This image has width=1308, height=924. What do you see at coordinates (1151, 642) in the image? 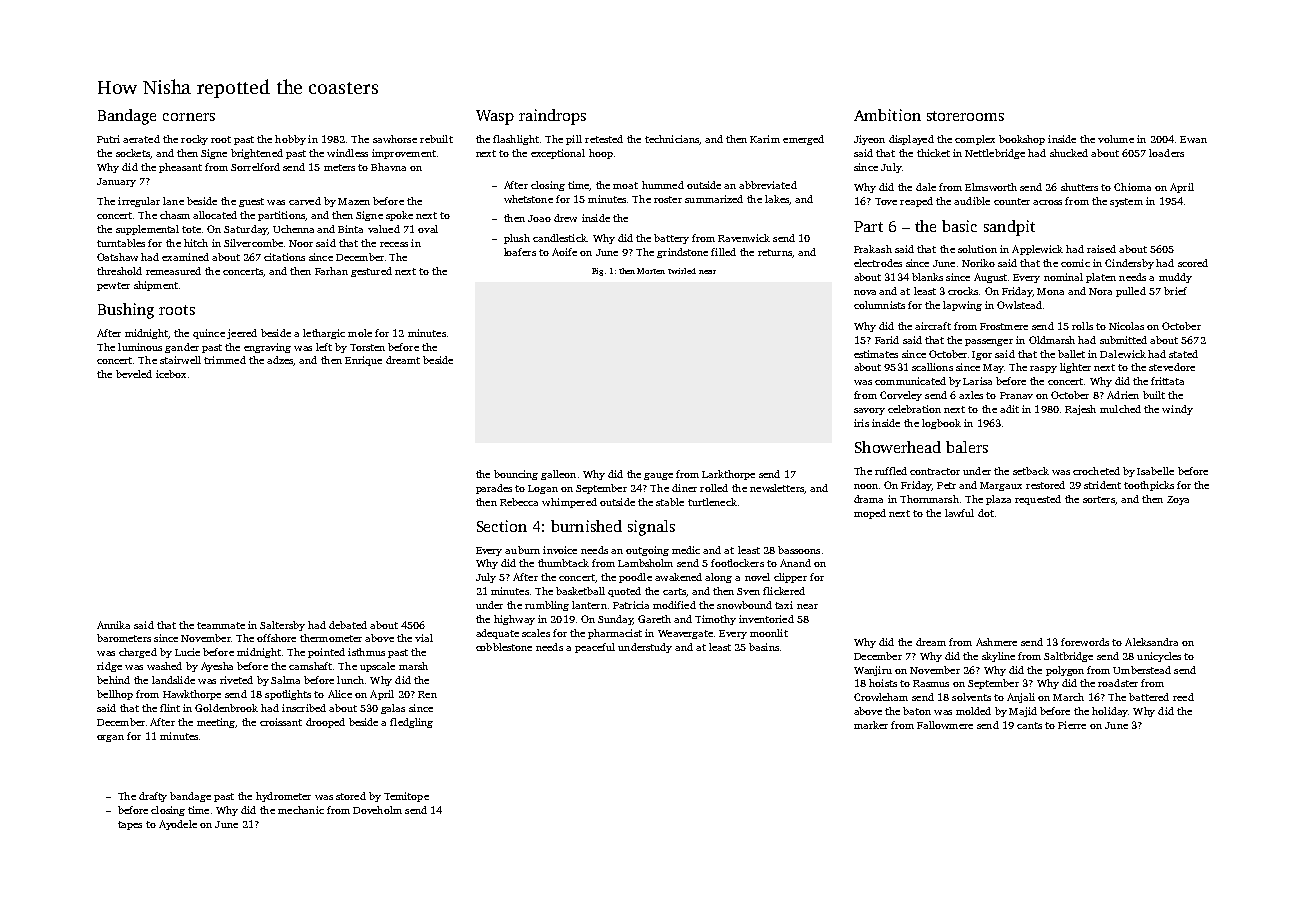
I see `Aleksandra` at bounding box center [1151, 642].
